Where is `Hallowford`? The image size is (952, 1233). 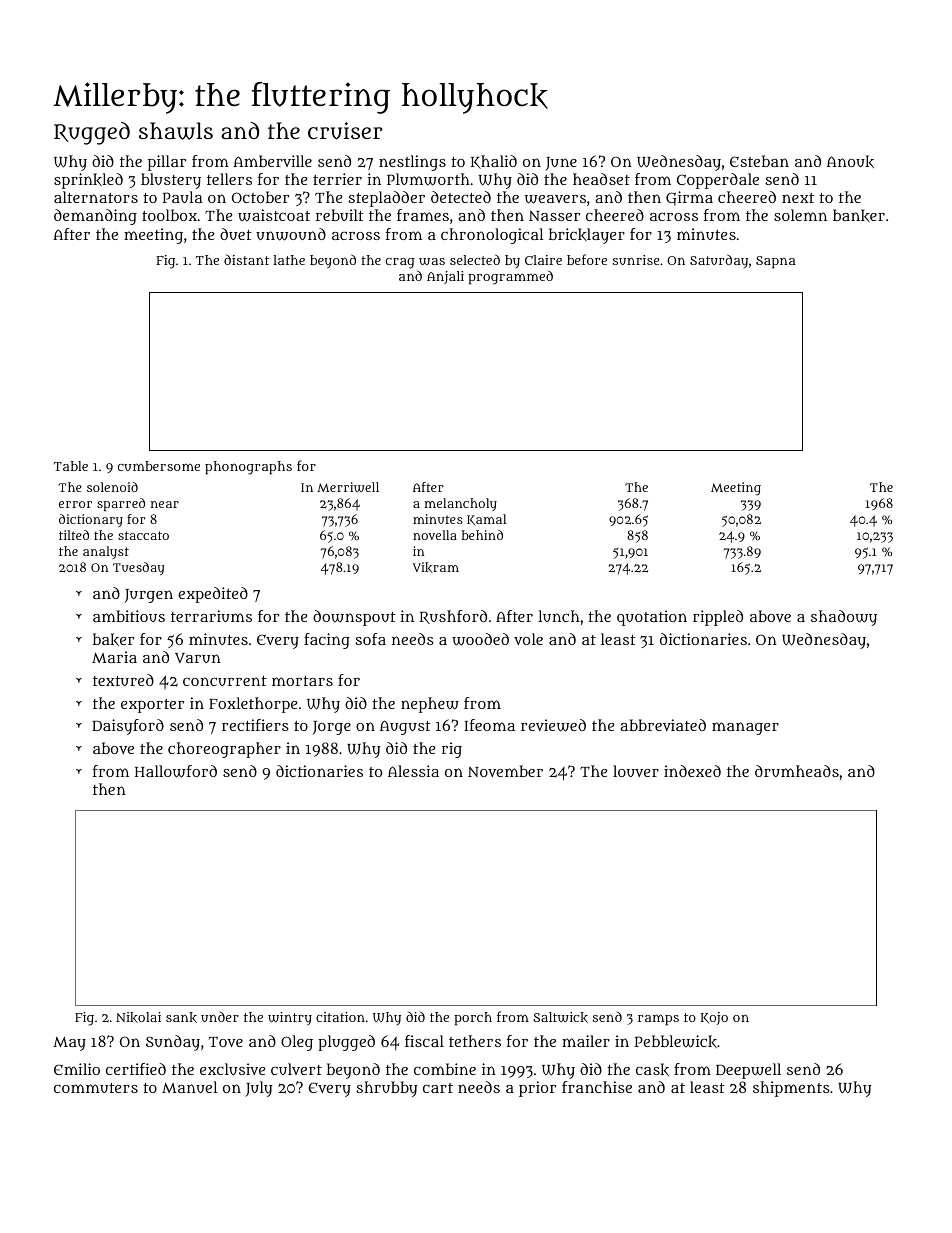 Hallowford is located at coordinates (176, 771).
